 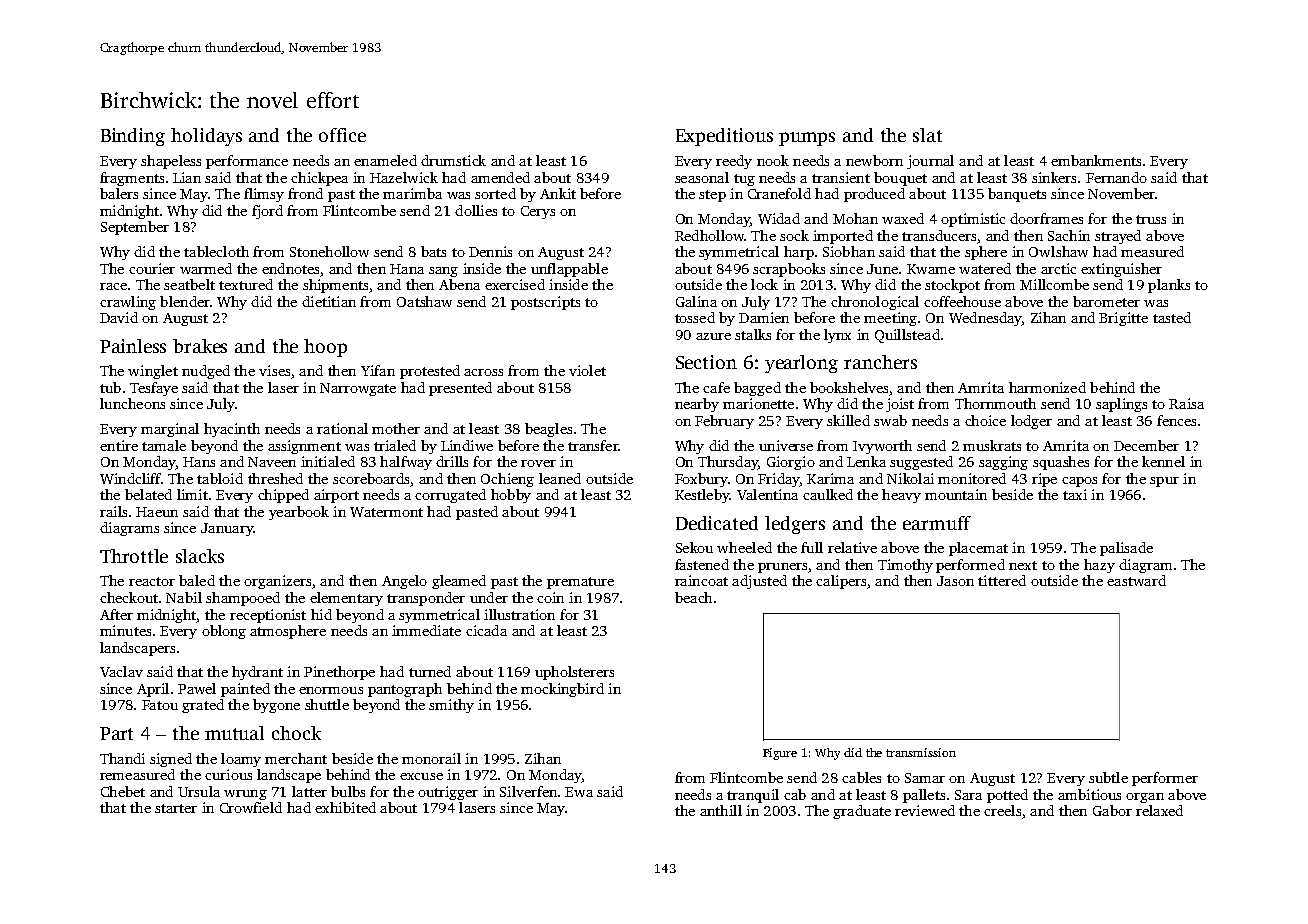 I want to click on fjord, so click(x=267, y=212).
